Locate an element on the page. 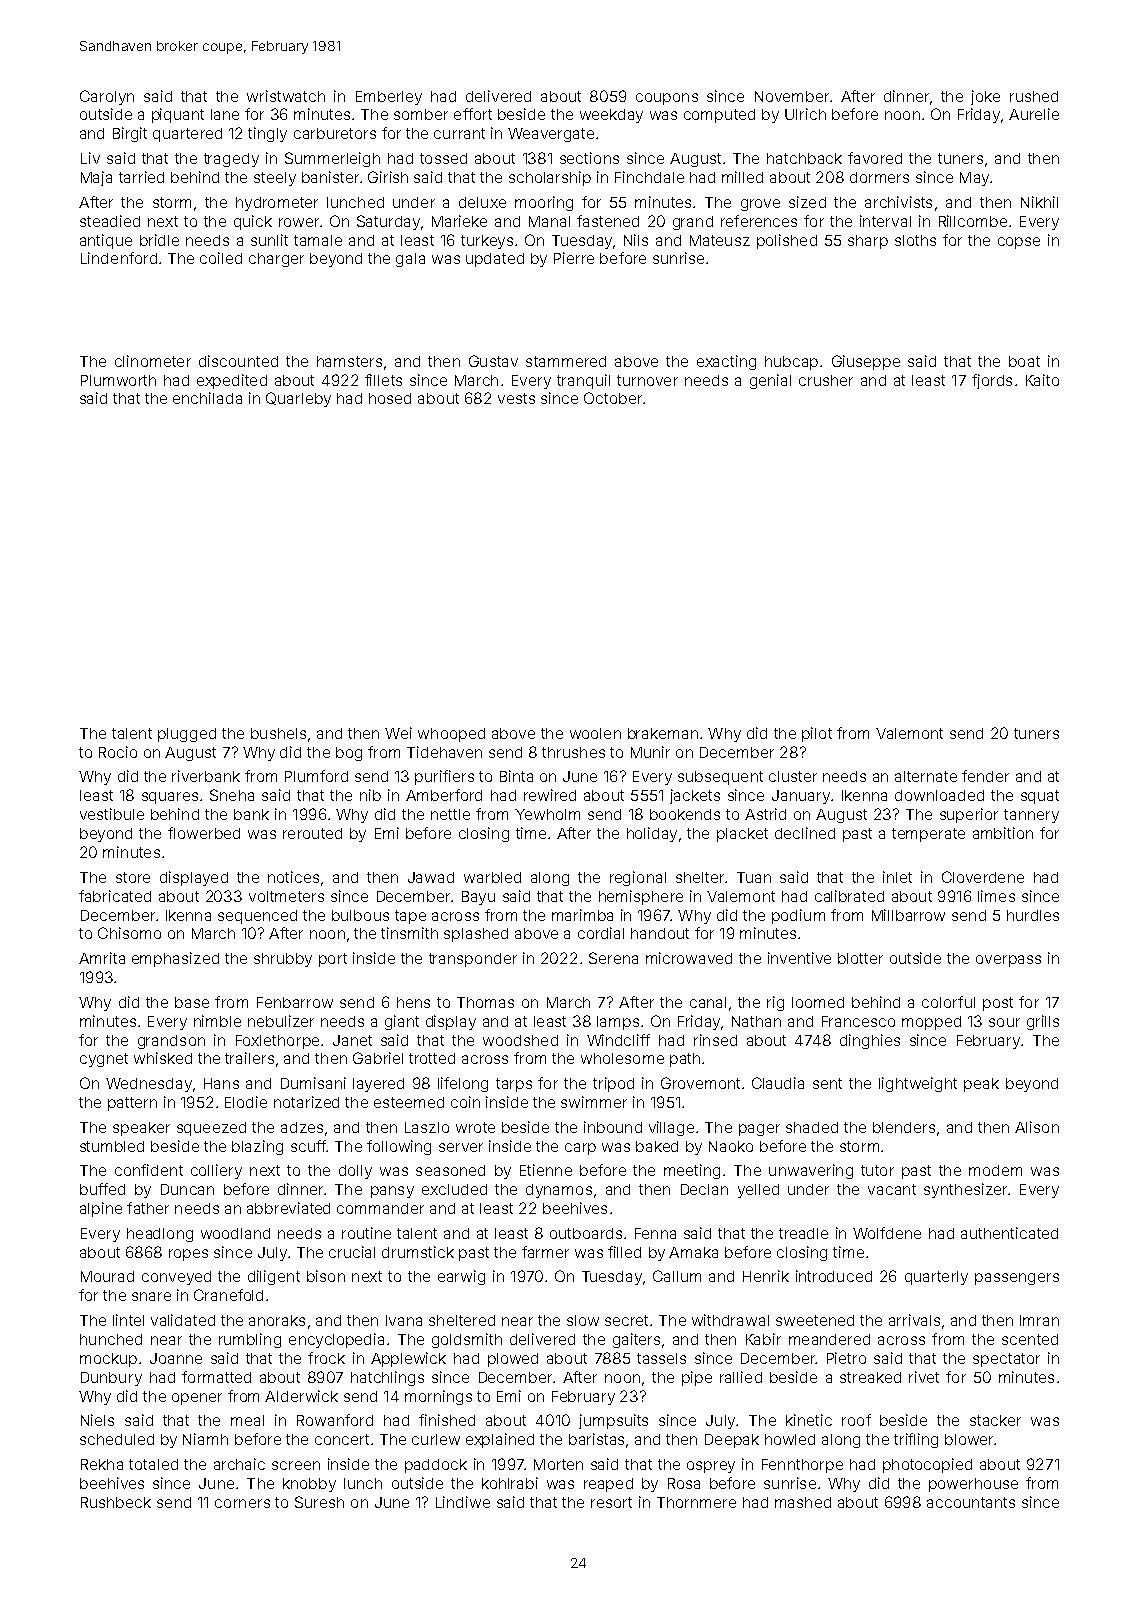 This document has height=1611, width=1139. formatted is located at coordinates (216, 1377).
